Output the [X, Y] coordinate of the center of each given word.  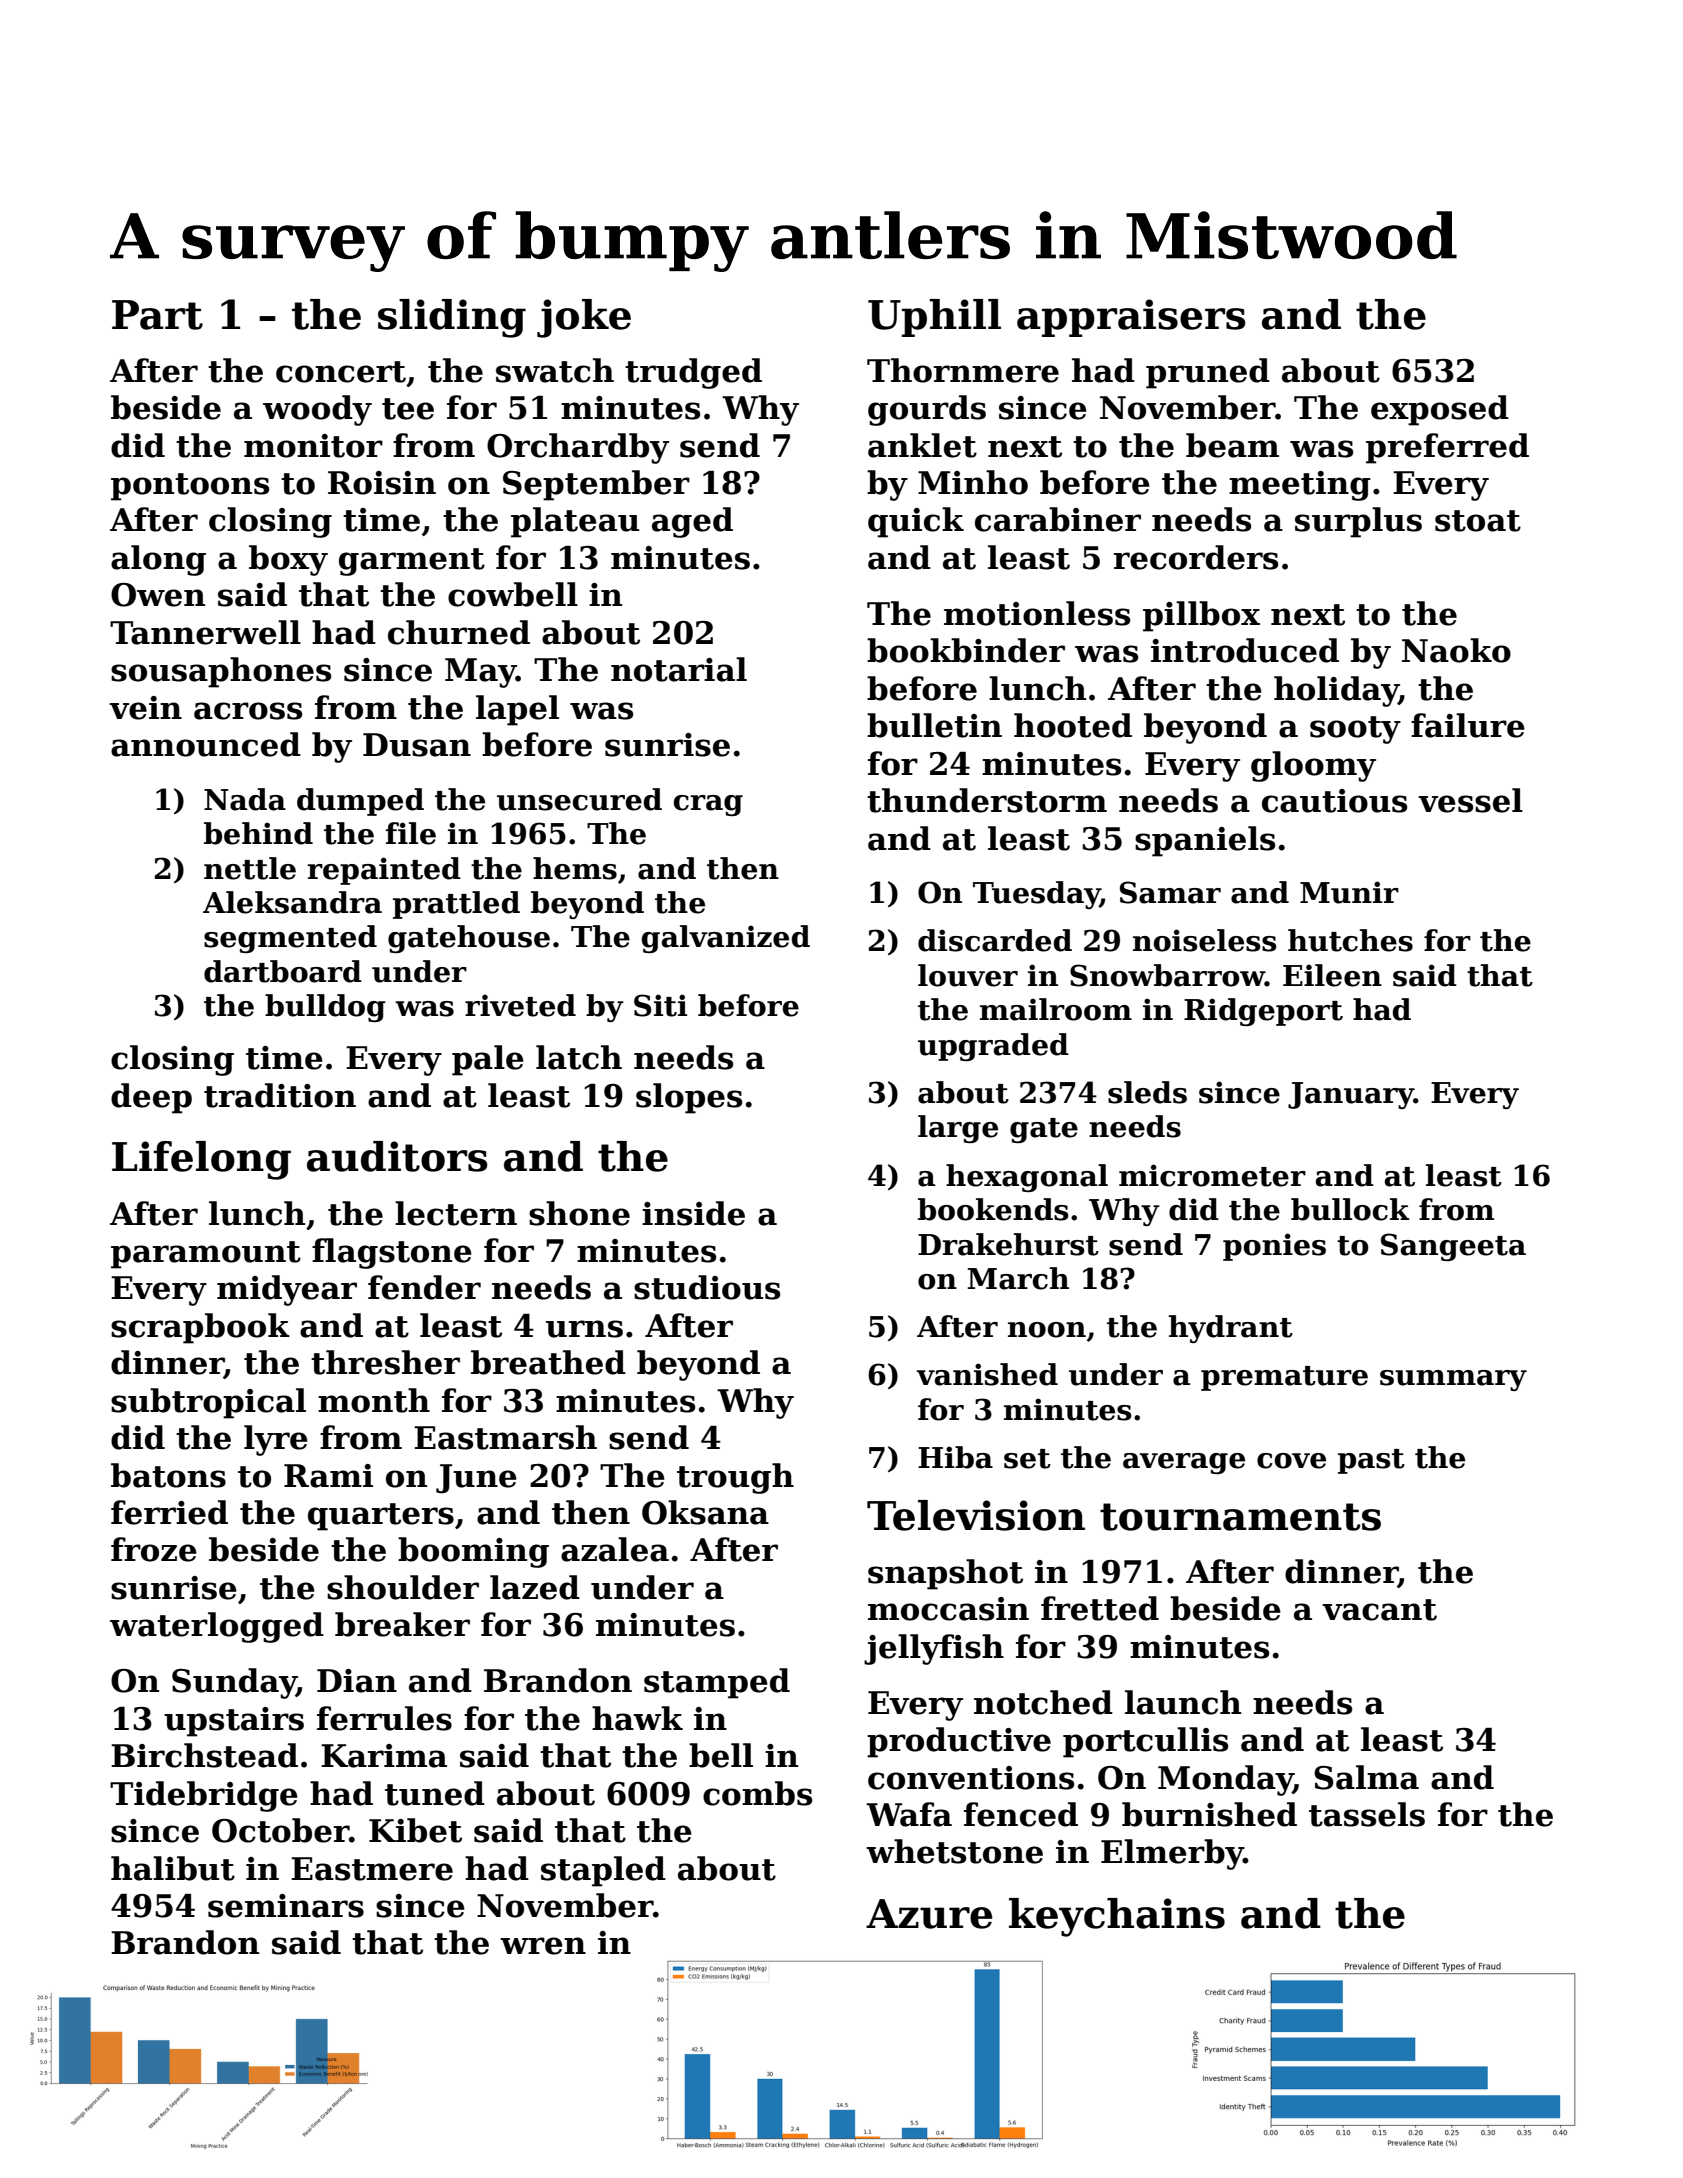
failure [1468, 725]
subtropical [208, 1403]
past [1371, 1461]
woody [317, 410]
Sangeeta [1453, 1247]
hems [575, 868]
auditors [397, 1156]
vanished [987, 1374]
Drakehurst [1008, 1244]
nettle [250, 868]
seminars [286, 1906]
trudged [693, 373]
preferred [1447, 448]
